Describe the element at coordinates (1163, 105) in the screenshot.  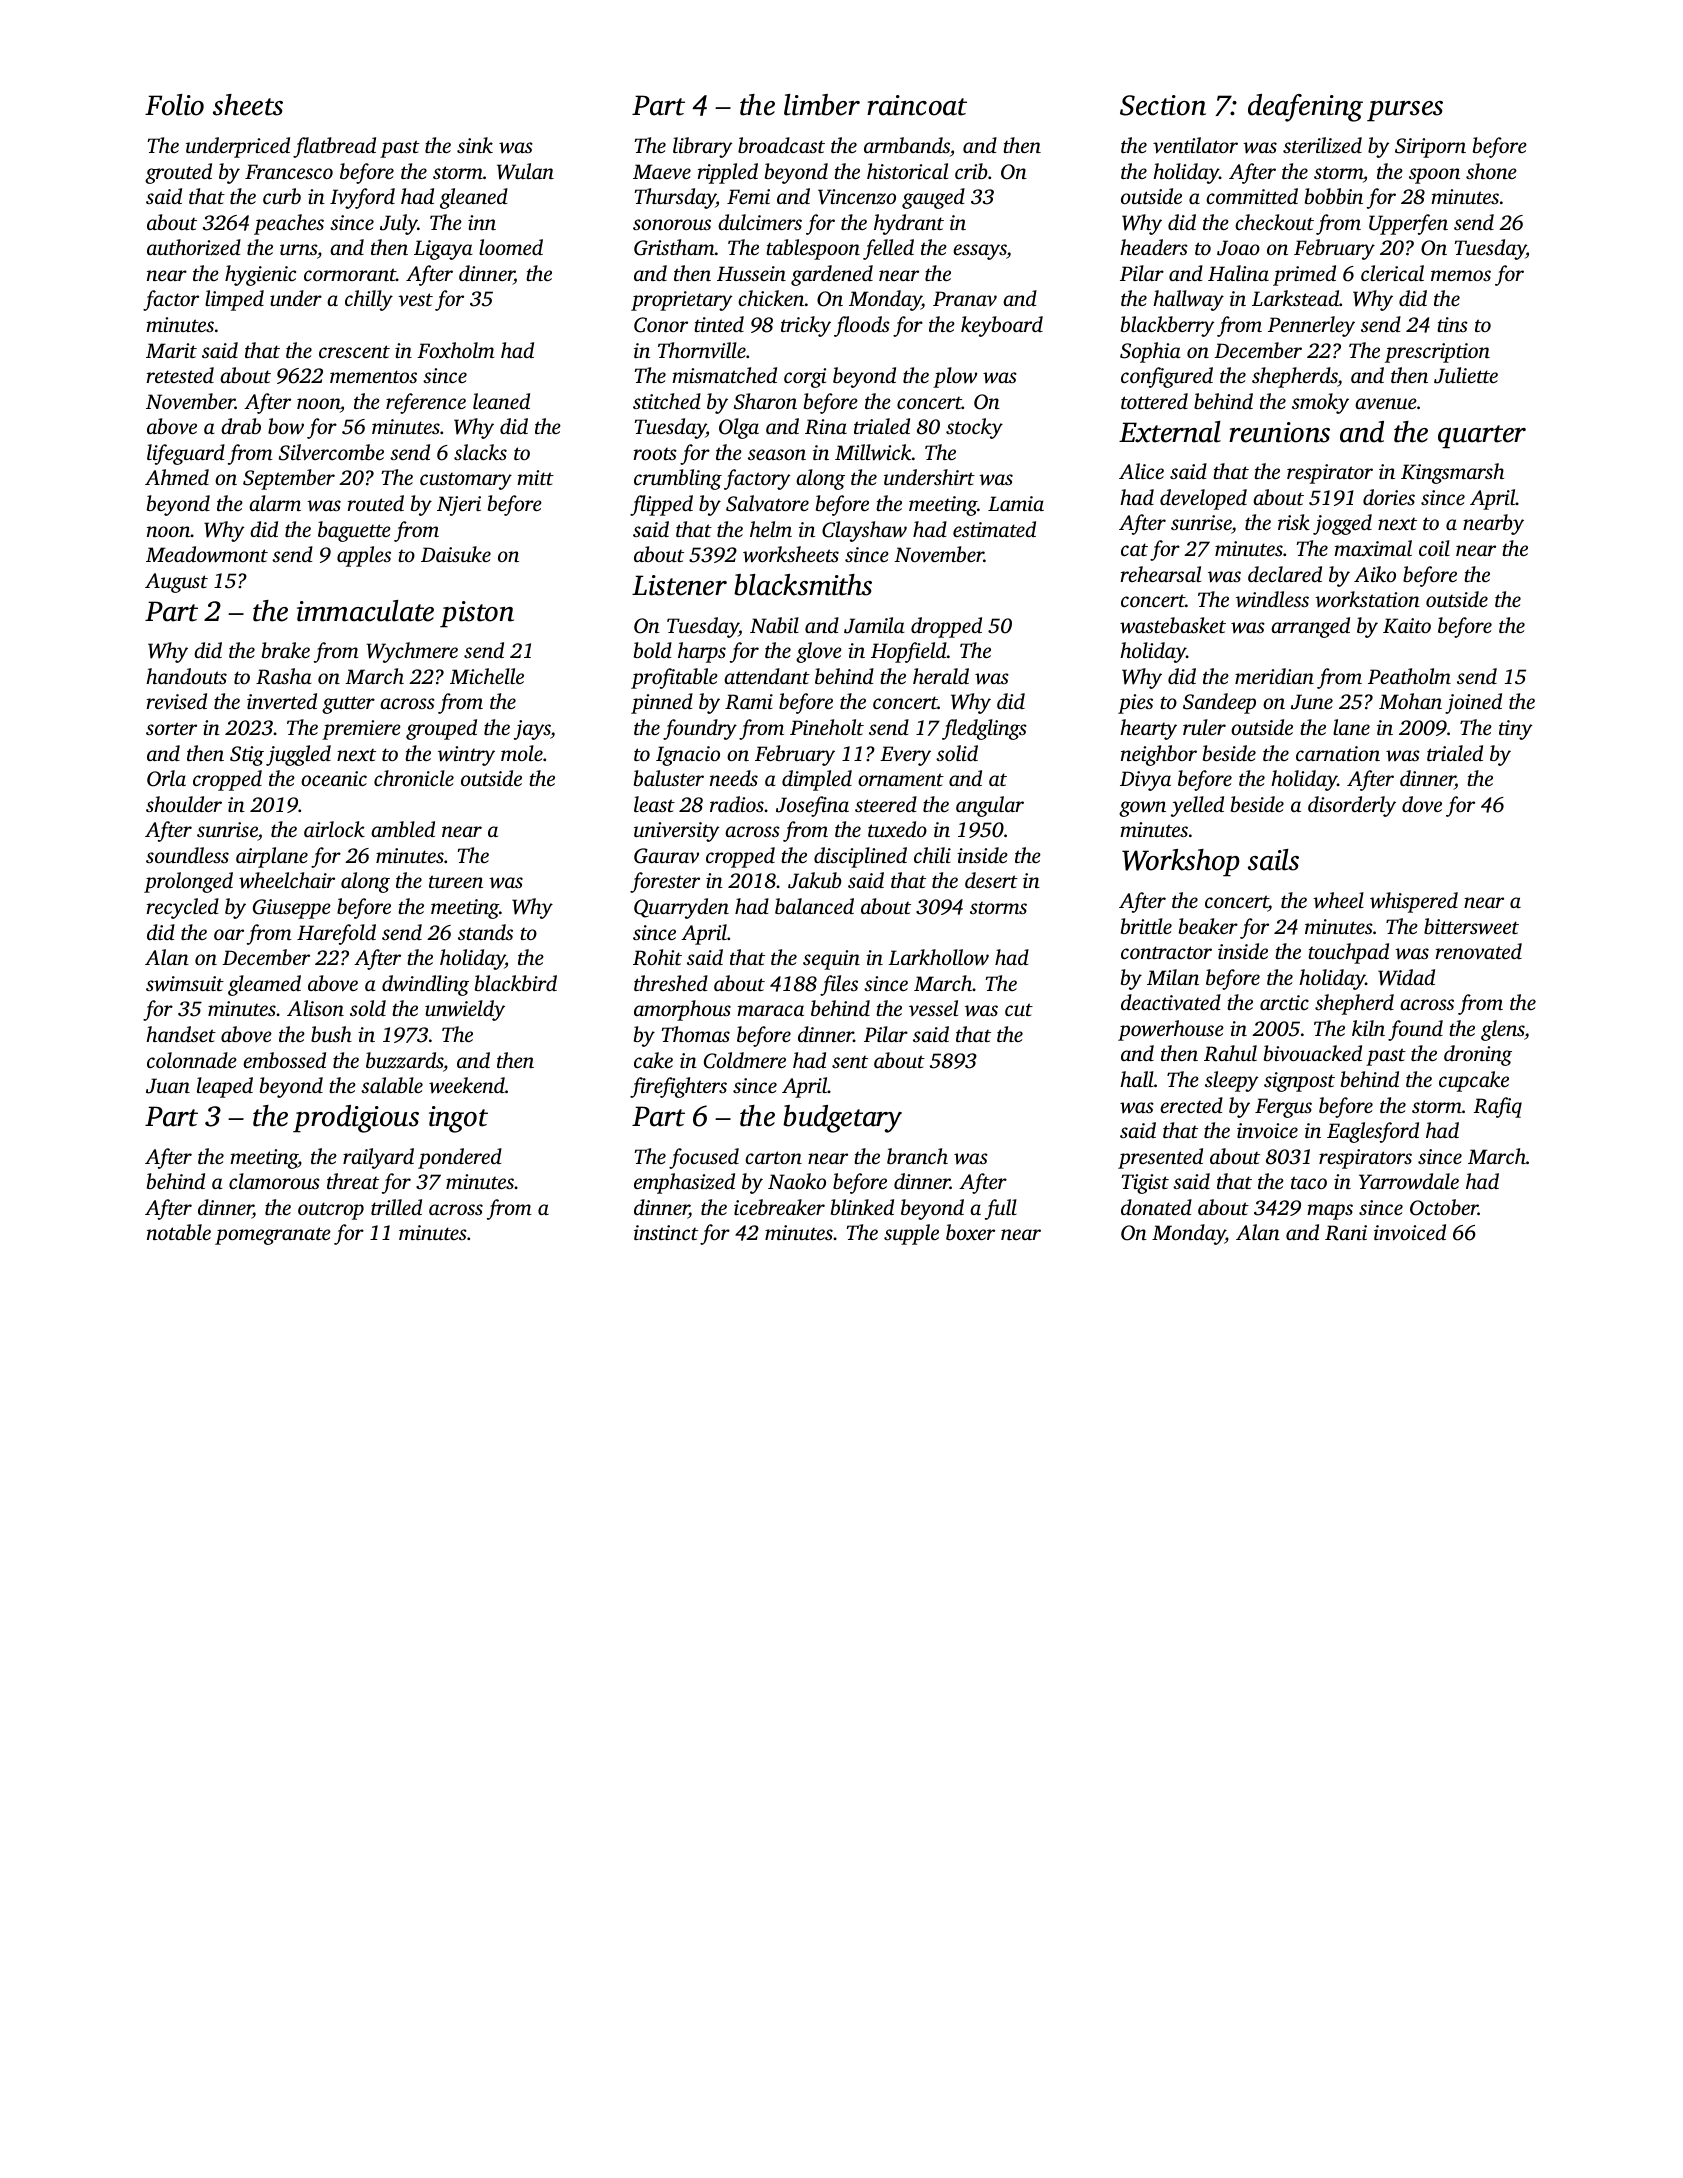
I see `Section` at that location.
